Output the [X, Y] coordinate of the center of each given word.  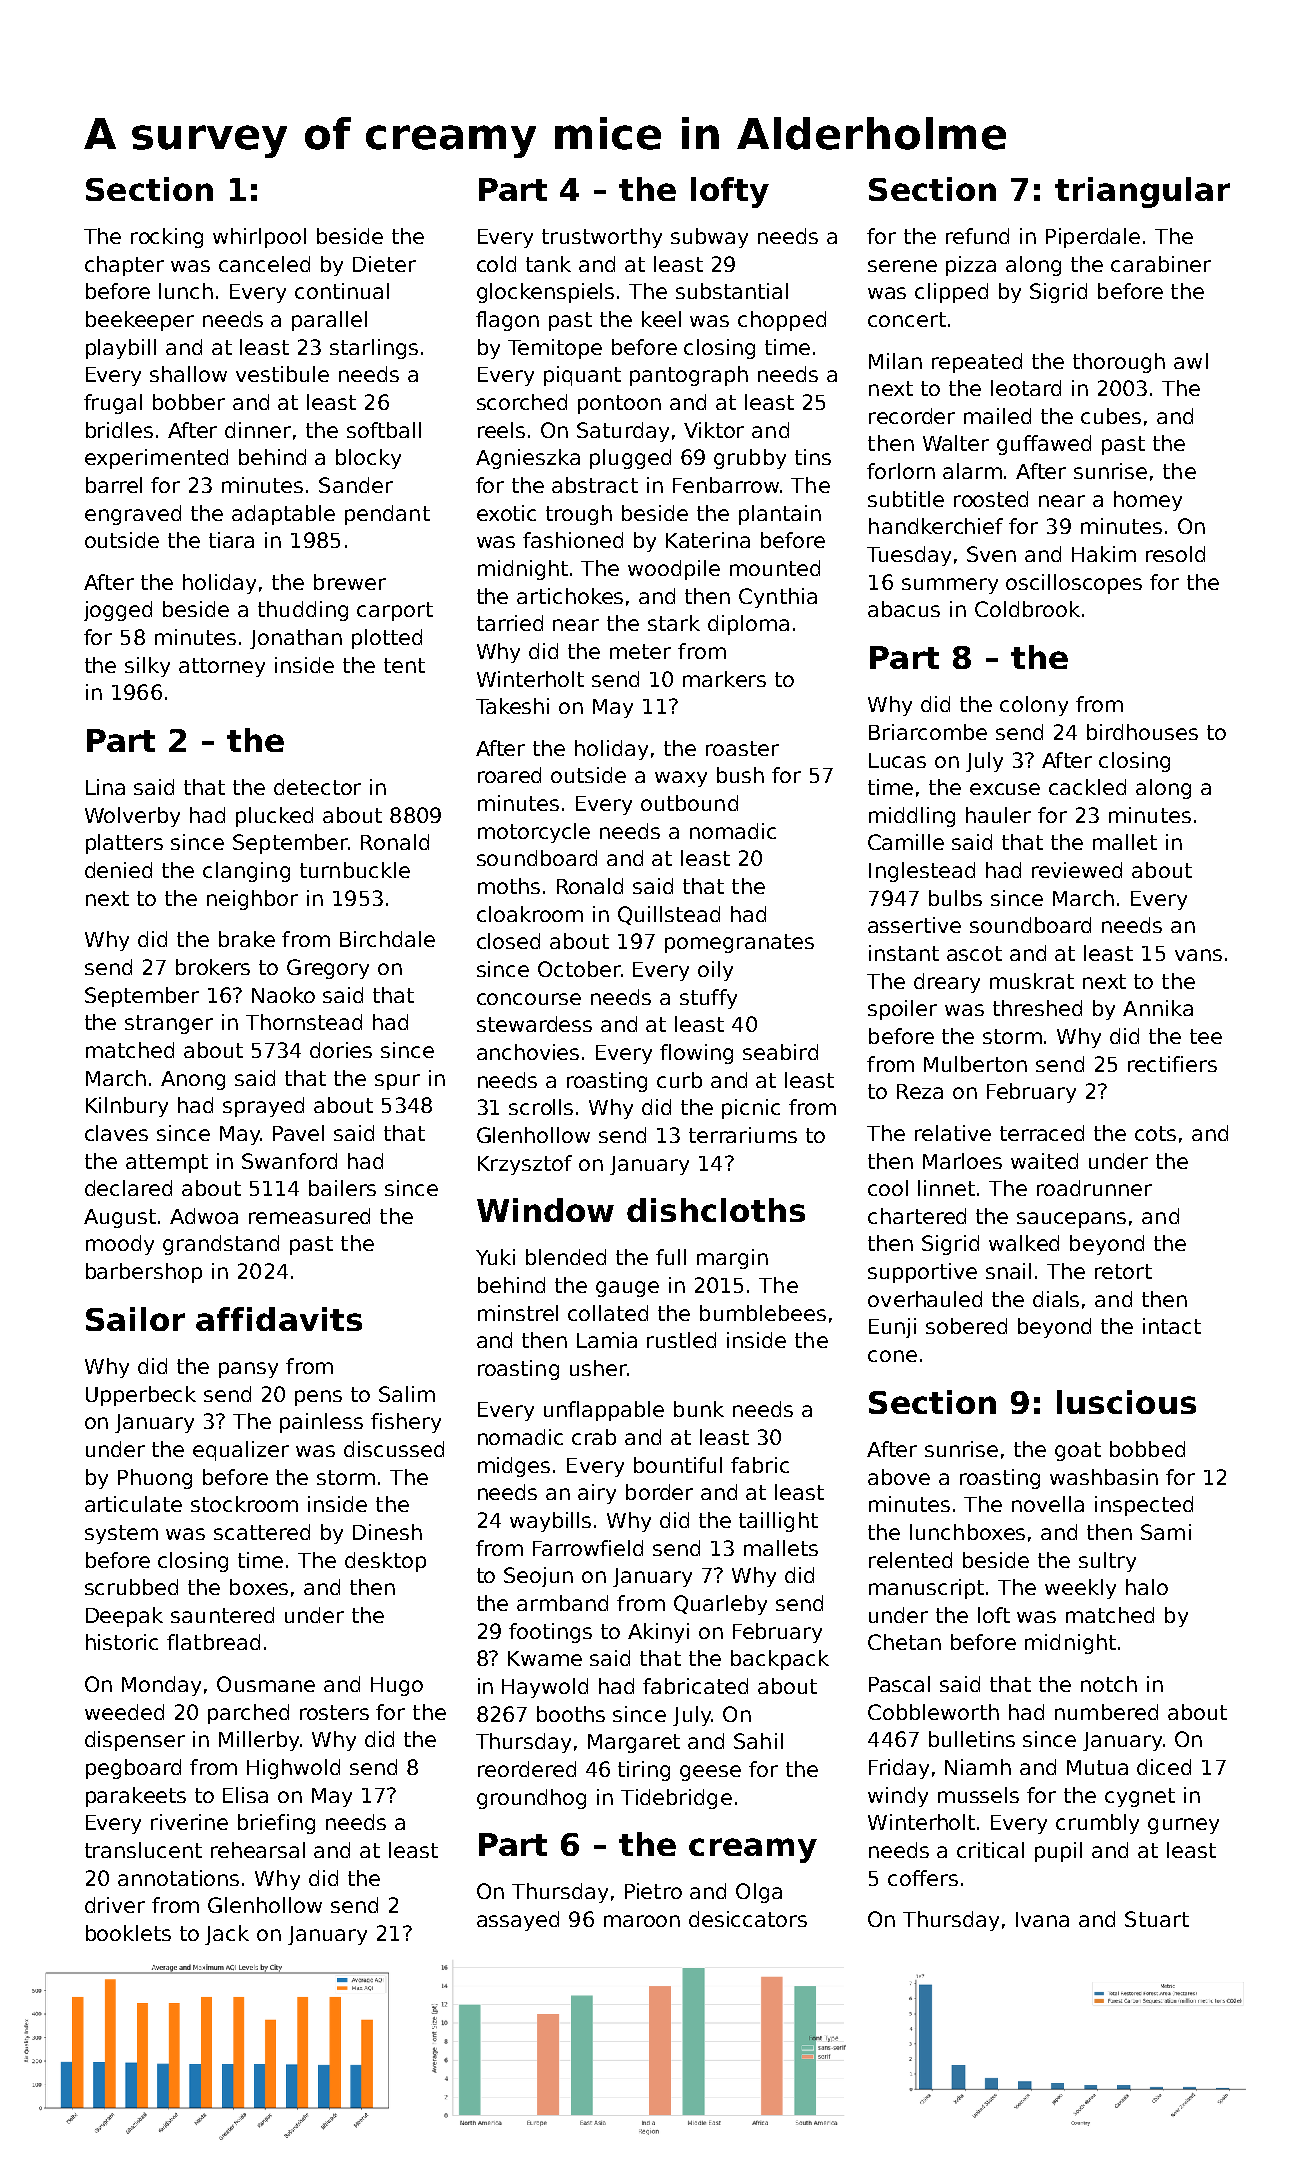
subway [709, 238]
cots [1155, 1133]
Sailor [135, 1319]
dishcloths [716, 1210]
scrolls [541, 1107]
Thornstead [304, 1022]
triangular [1142, 192]
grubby [750, 459]
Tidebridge [676, 1799]
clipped [951, 293]
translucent [143, 1850]
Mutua [1097, 1767]
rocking [167, 238]
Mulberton [975, 1064]
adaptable [283, 515]
